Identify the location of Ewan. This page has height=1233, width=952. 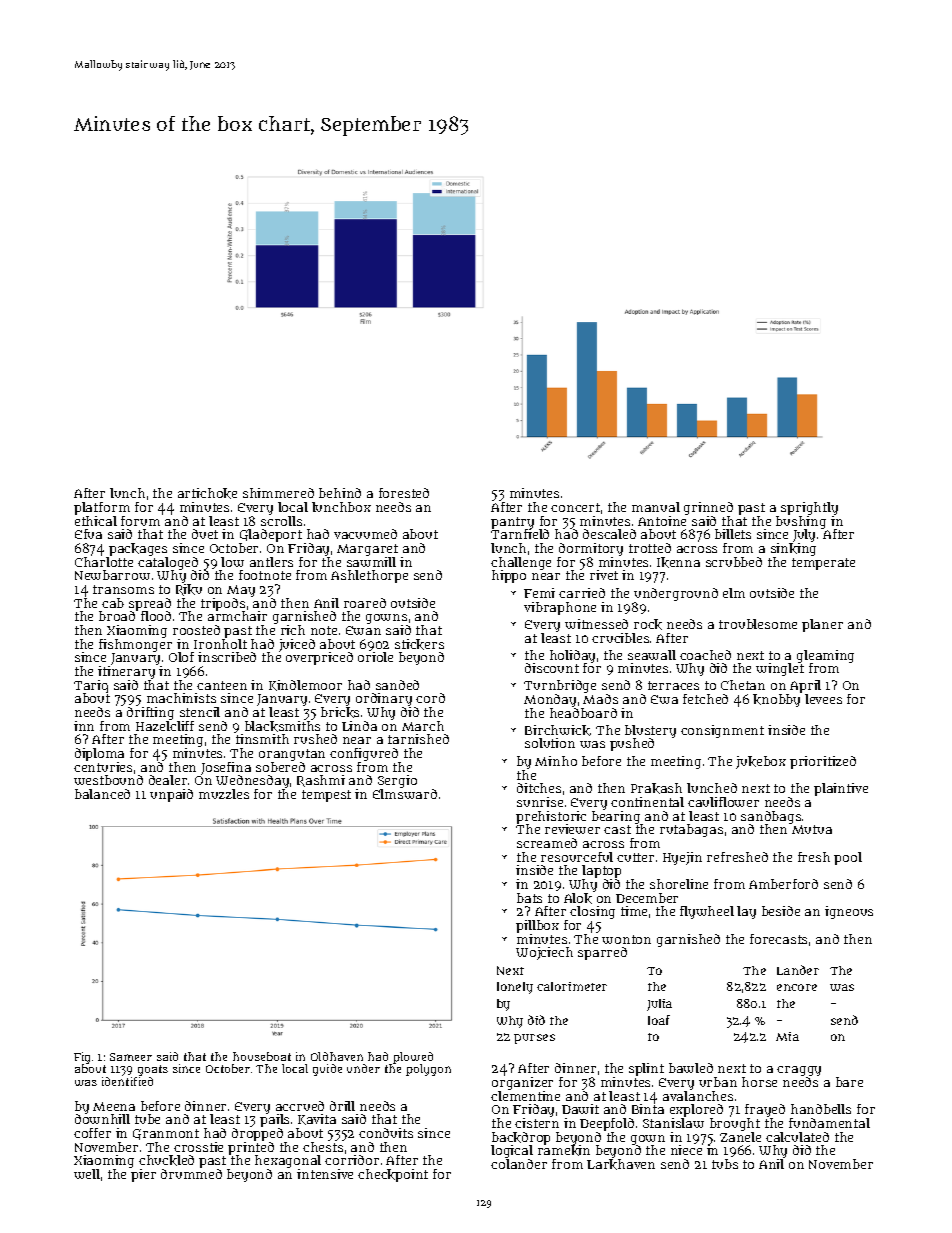
(363, 630).
